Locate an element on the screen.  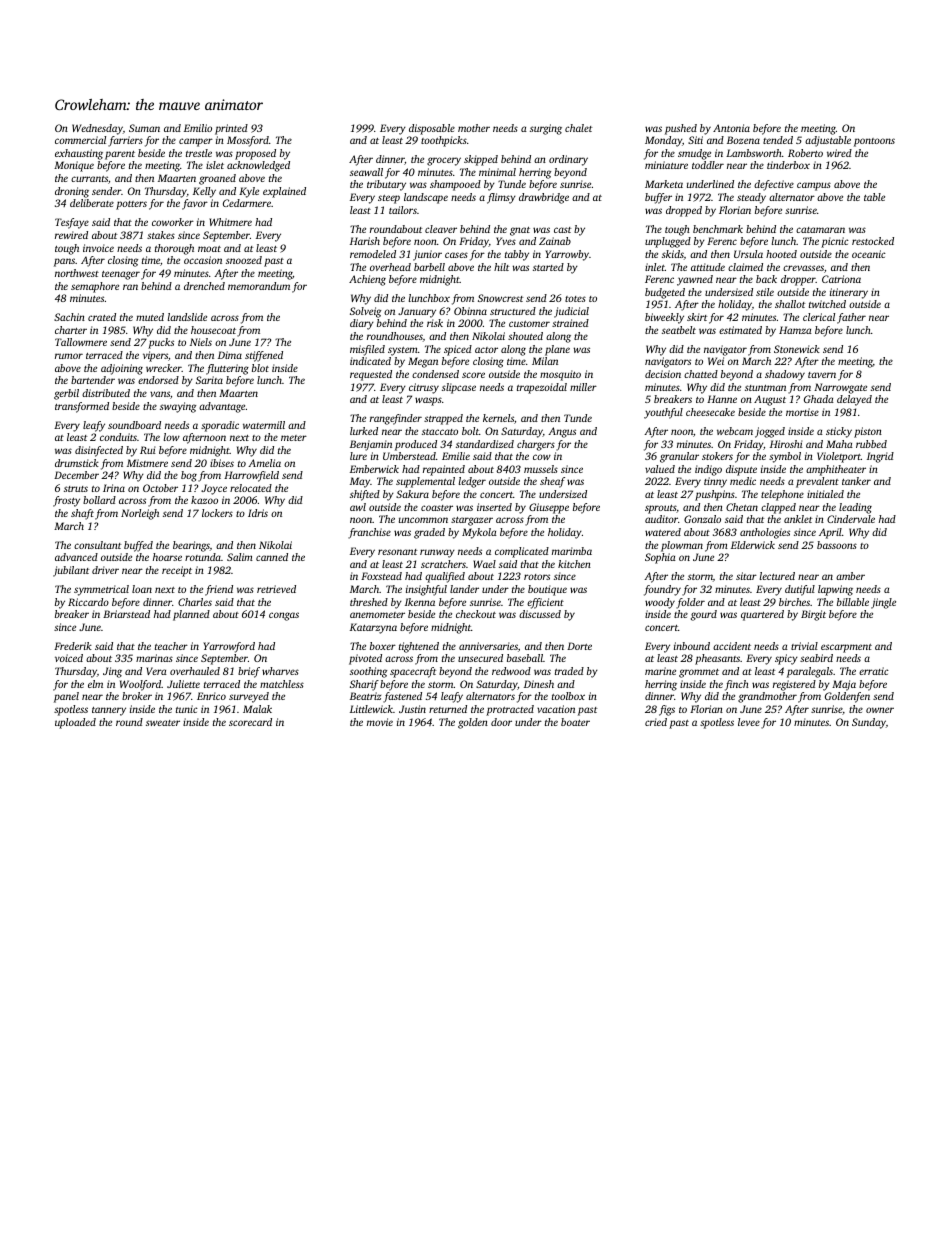
flimsy is located at coordinates (501, 198).
